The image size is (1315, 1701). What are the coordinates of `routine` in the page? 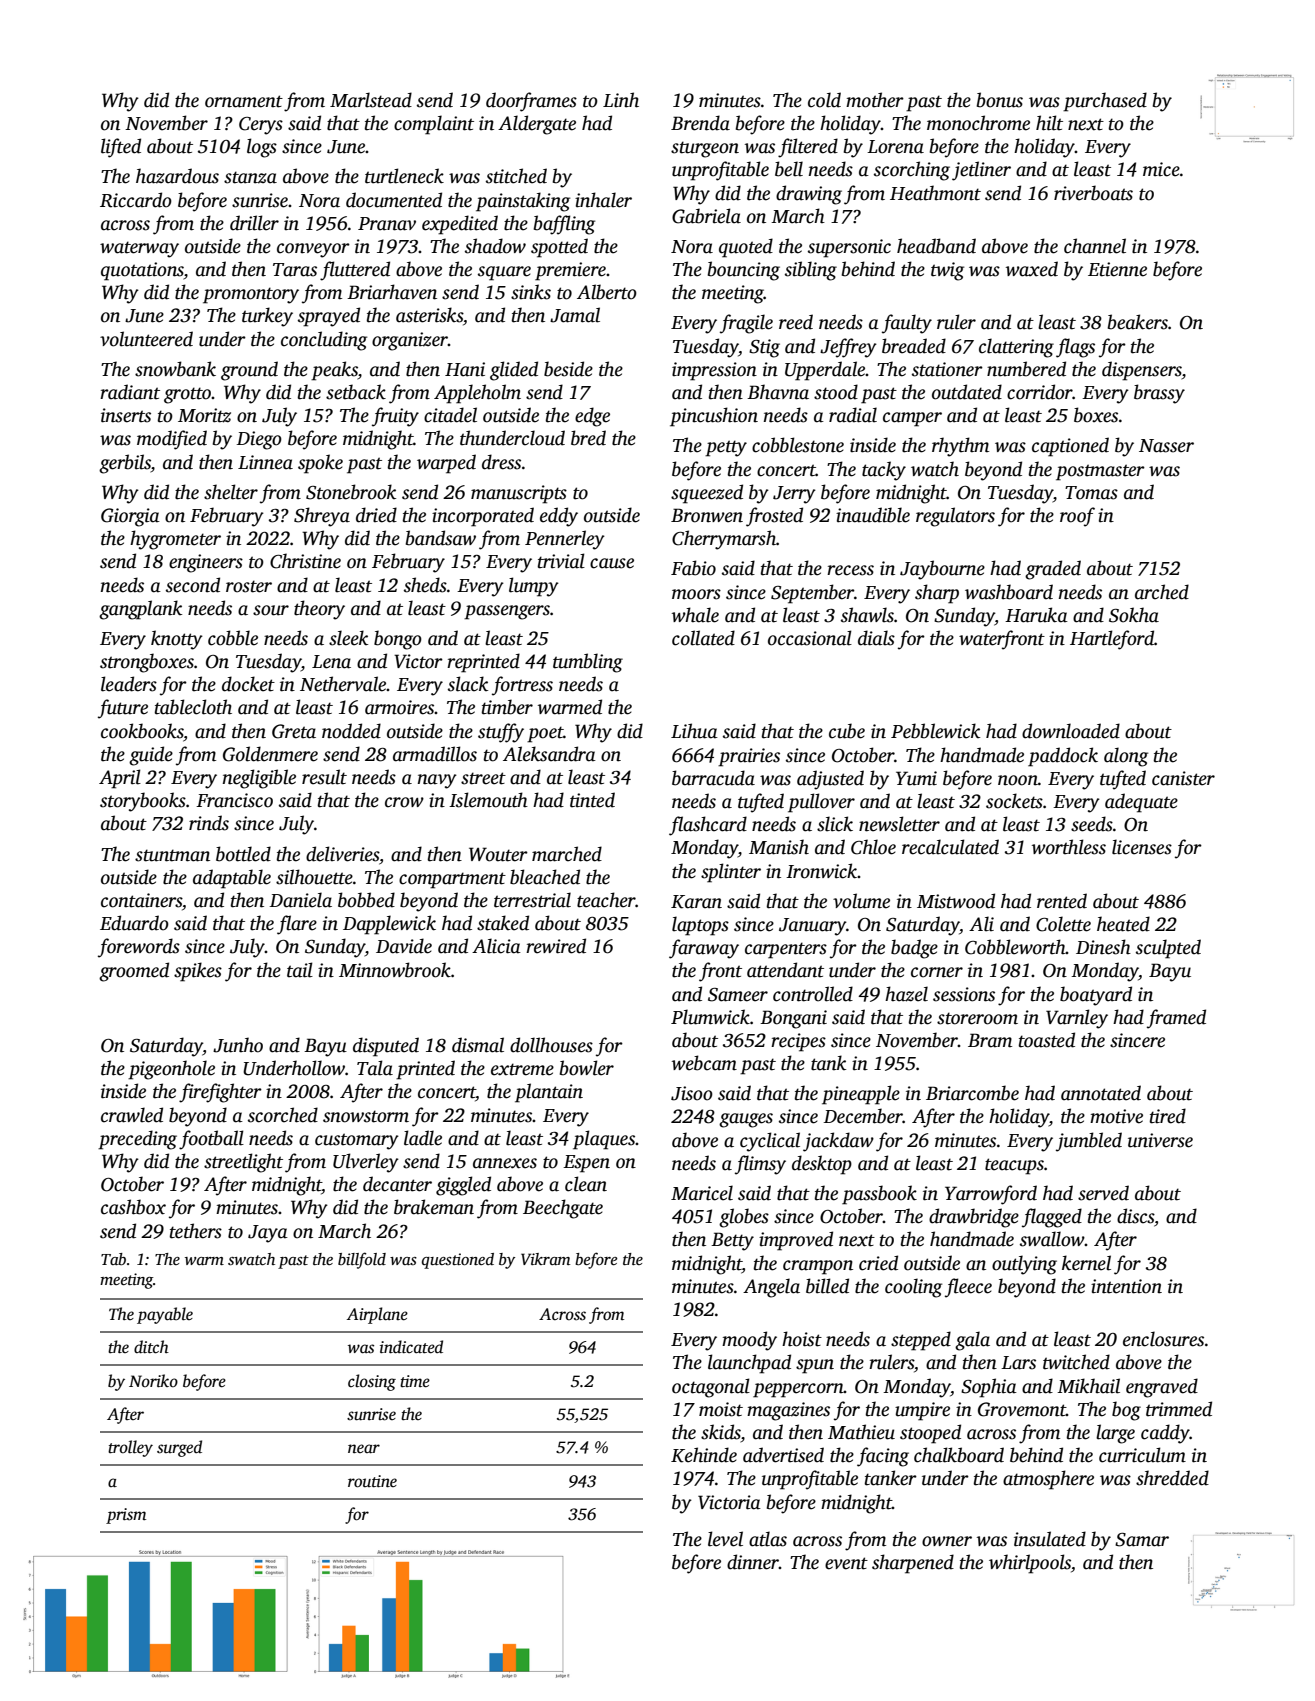 It's located at (372, 1481).
